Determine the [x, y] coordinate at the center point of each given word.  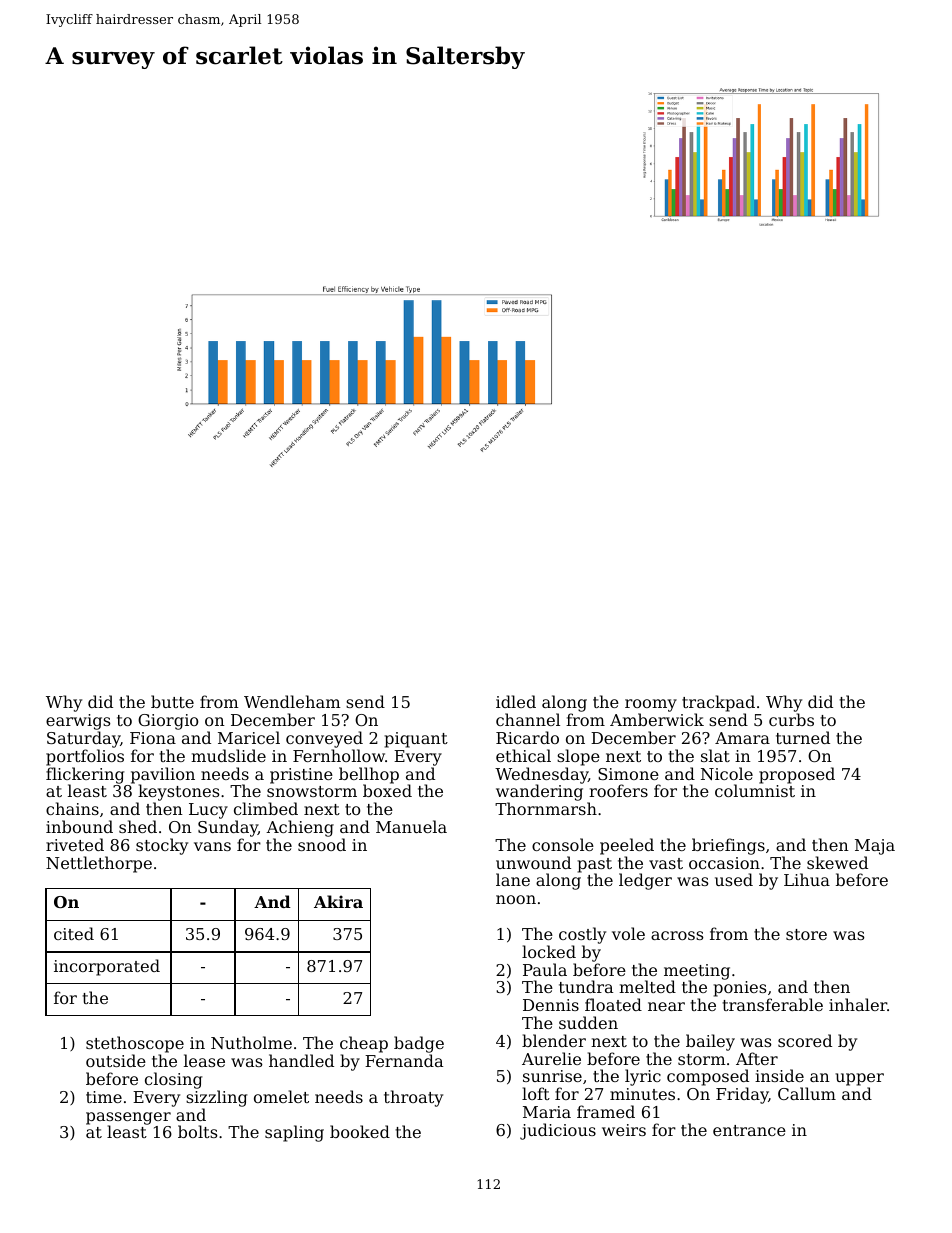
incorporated [107, 967]
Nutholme [251, 1042]
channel [528, 719]
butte [172, 701]
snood [322, 844]
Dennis [551, 1005]
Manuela [411, 826]
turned [803, 737]
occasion [724, 863]
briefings [728, 846]
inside [779, 1075]
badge [419, 1044]
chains [72, 808]
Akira [338, 901]
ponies [739, 989]
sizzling [216, 1098]
